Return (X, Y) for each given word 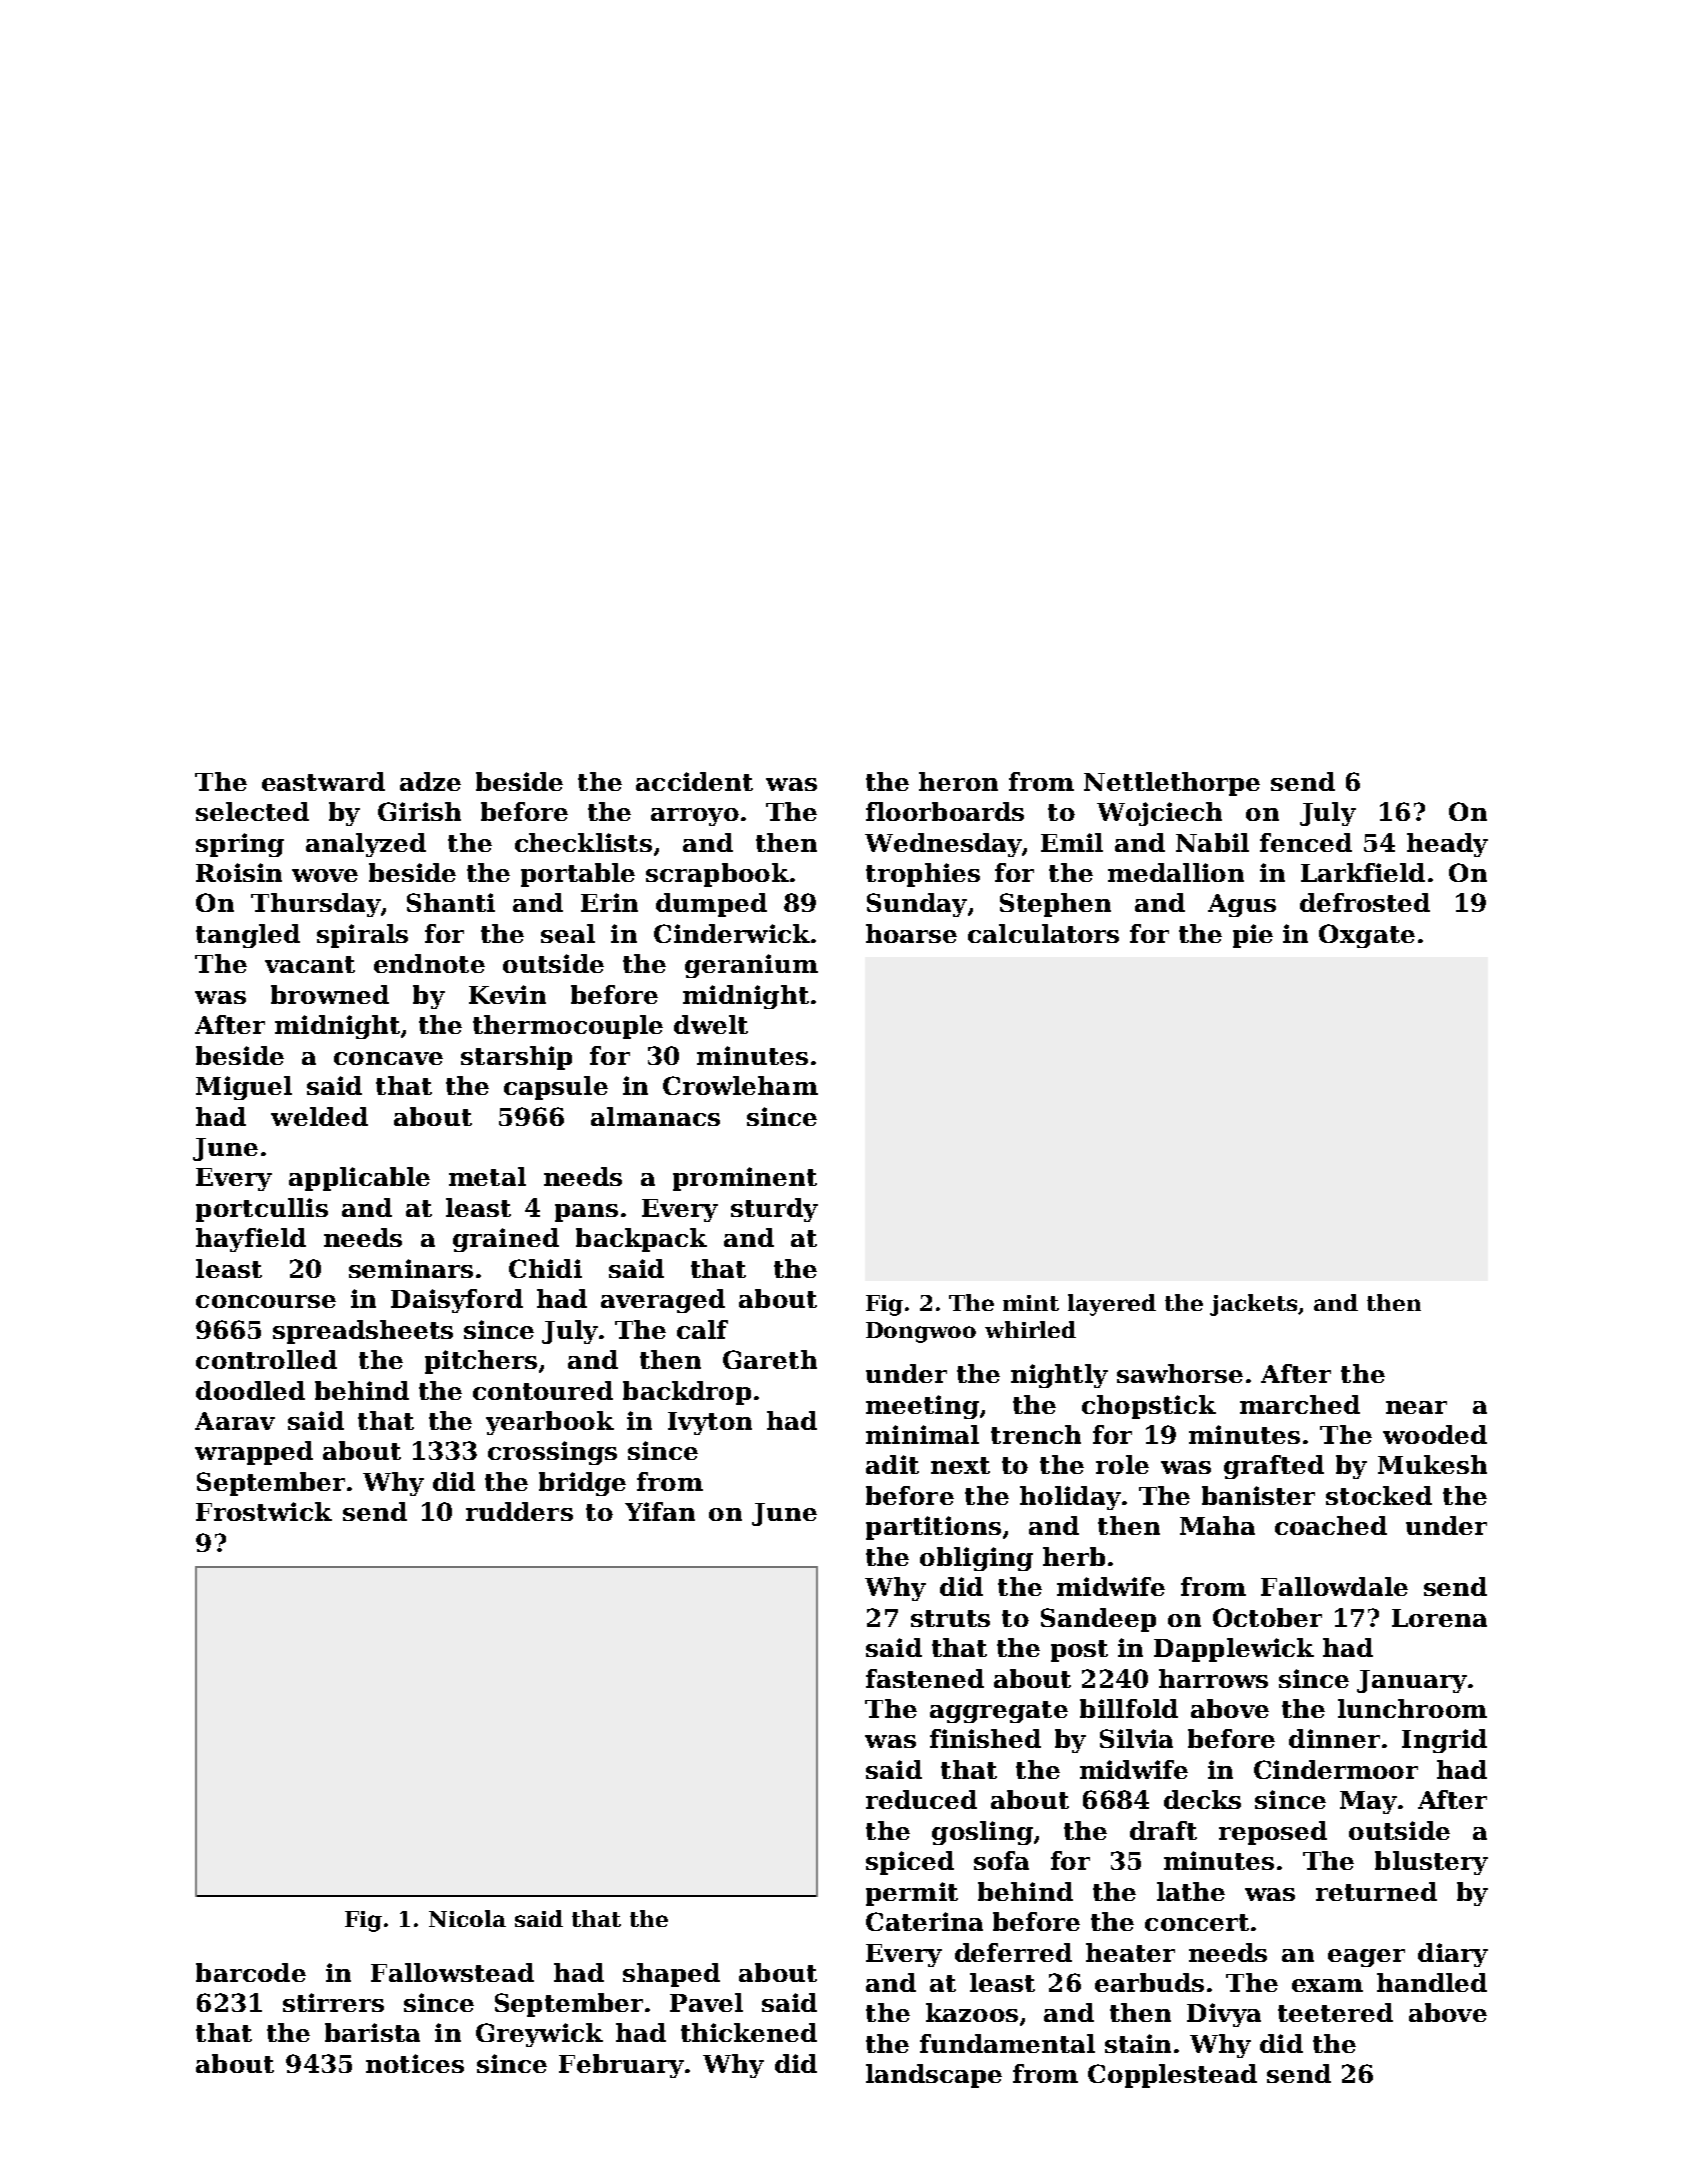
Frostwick (264, 1511)
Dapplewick (1234, 1650)
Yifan (660, 1511)
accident (694, 781)
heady (1447, 845)
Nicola (467, 1918)
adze (430, 781)
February (621, 2066)
